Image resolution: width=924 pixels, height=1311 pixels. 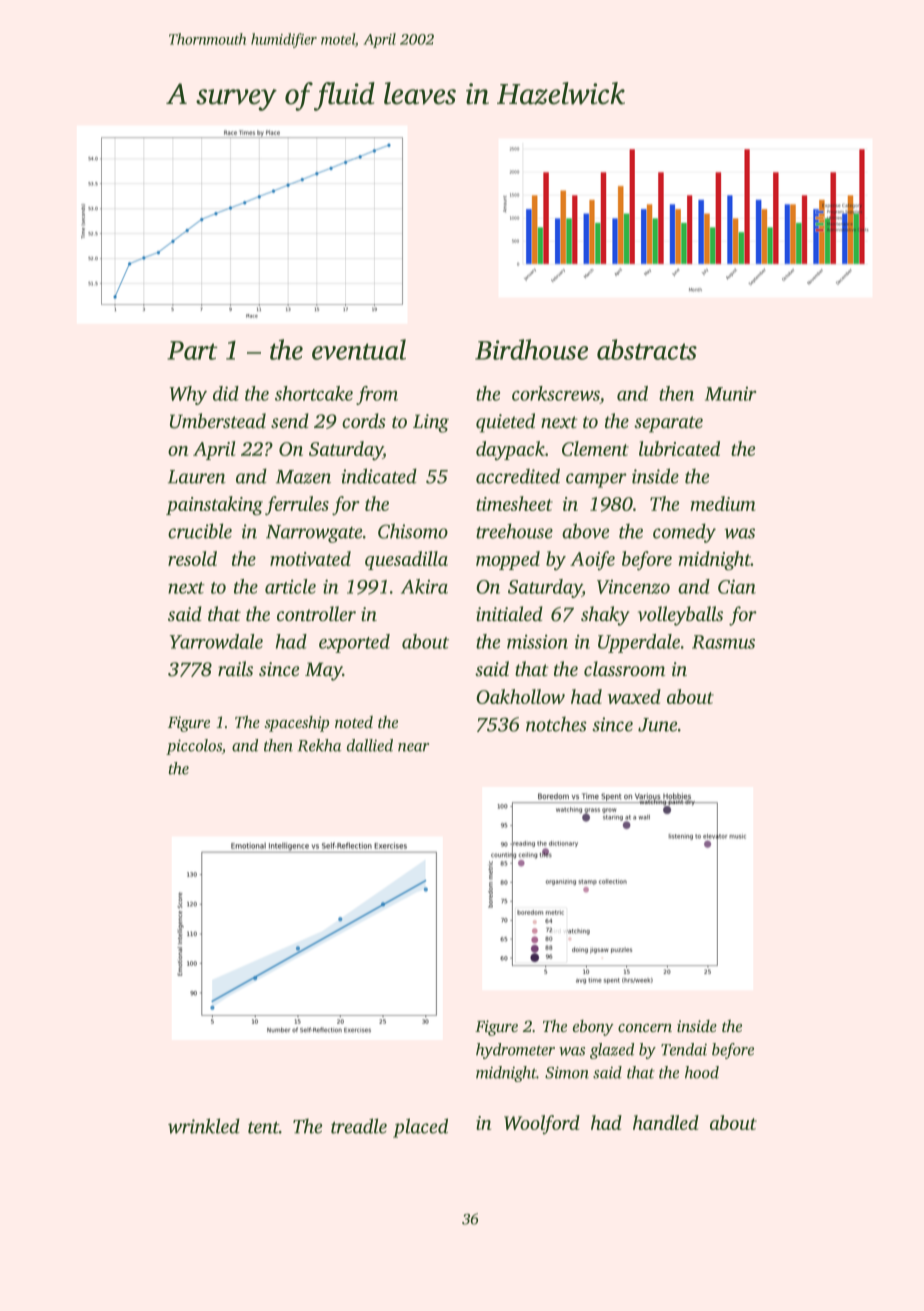 What do you see at coordinates (592, 560) in the image?
I see `Aoife` at bounding box center [592, 560].
